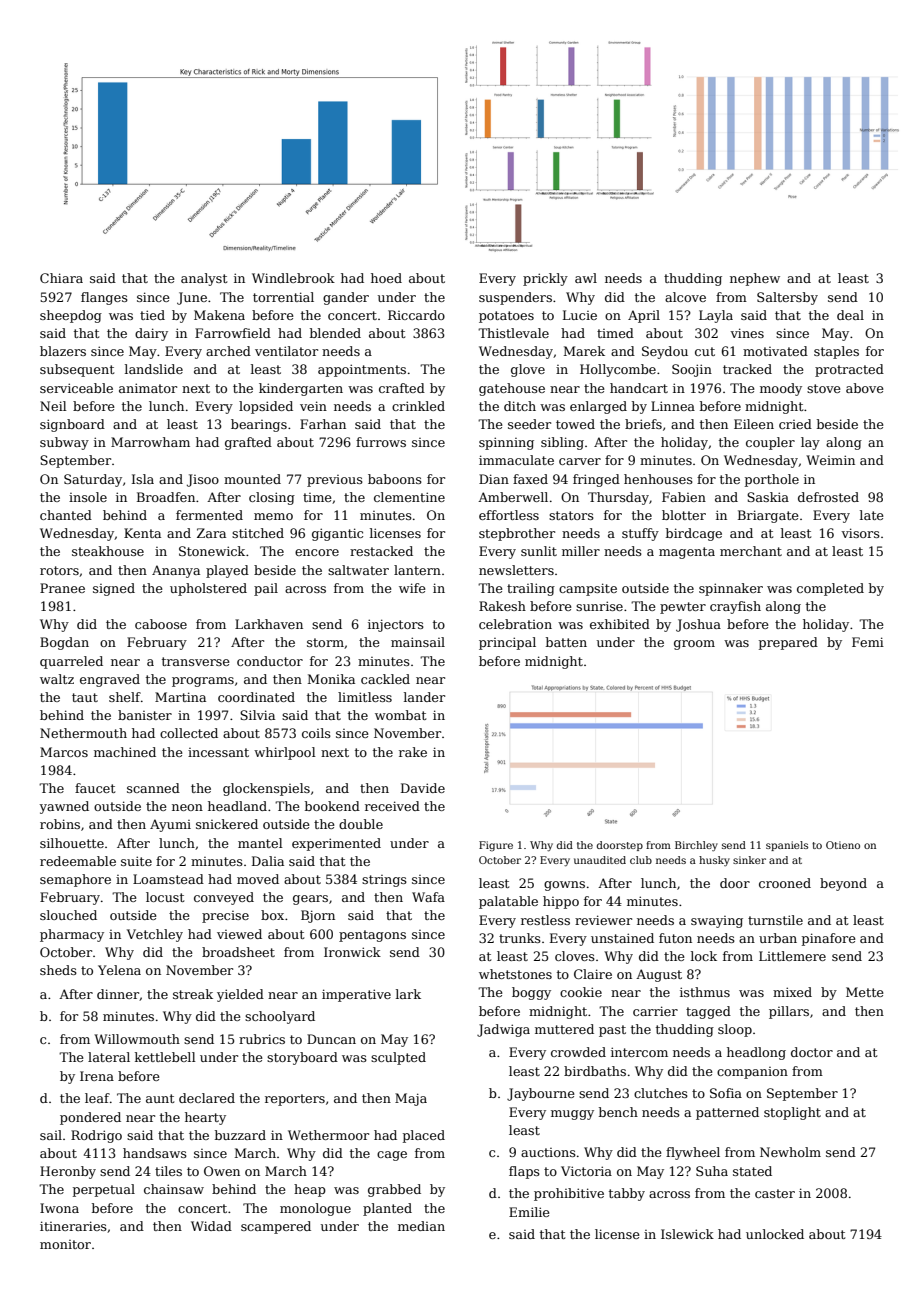 This screenshot has height=1308, width=924. I want to click on club, so click(641, 860).
